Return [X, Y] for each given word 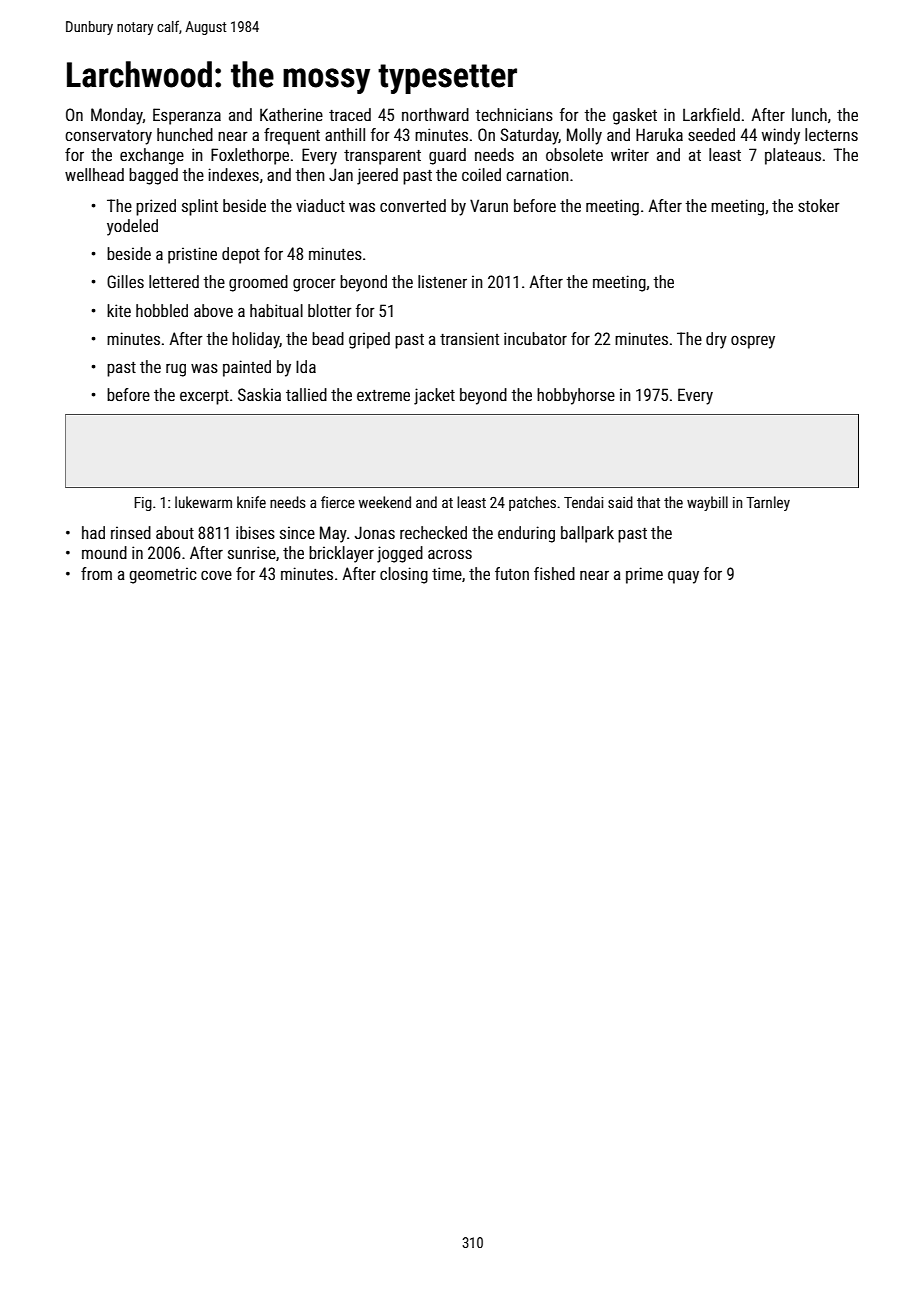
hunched [185, 134]
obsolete [574, 154]
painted [247, 368]
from [96, 573]
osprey [753, 342]
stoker [819, 205]
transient [469, 338]
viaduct [320, 205]
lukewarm [203, 502]
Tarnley [768, 503]
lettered [174, 281]
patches [532, 503]
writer [630, 154]
